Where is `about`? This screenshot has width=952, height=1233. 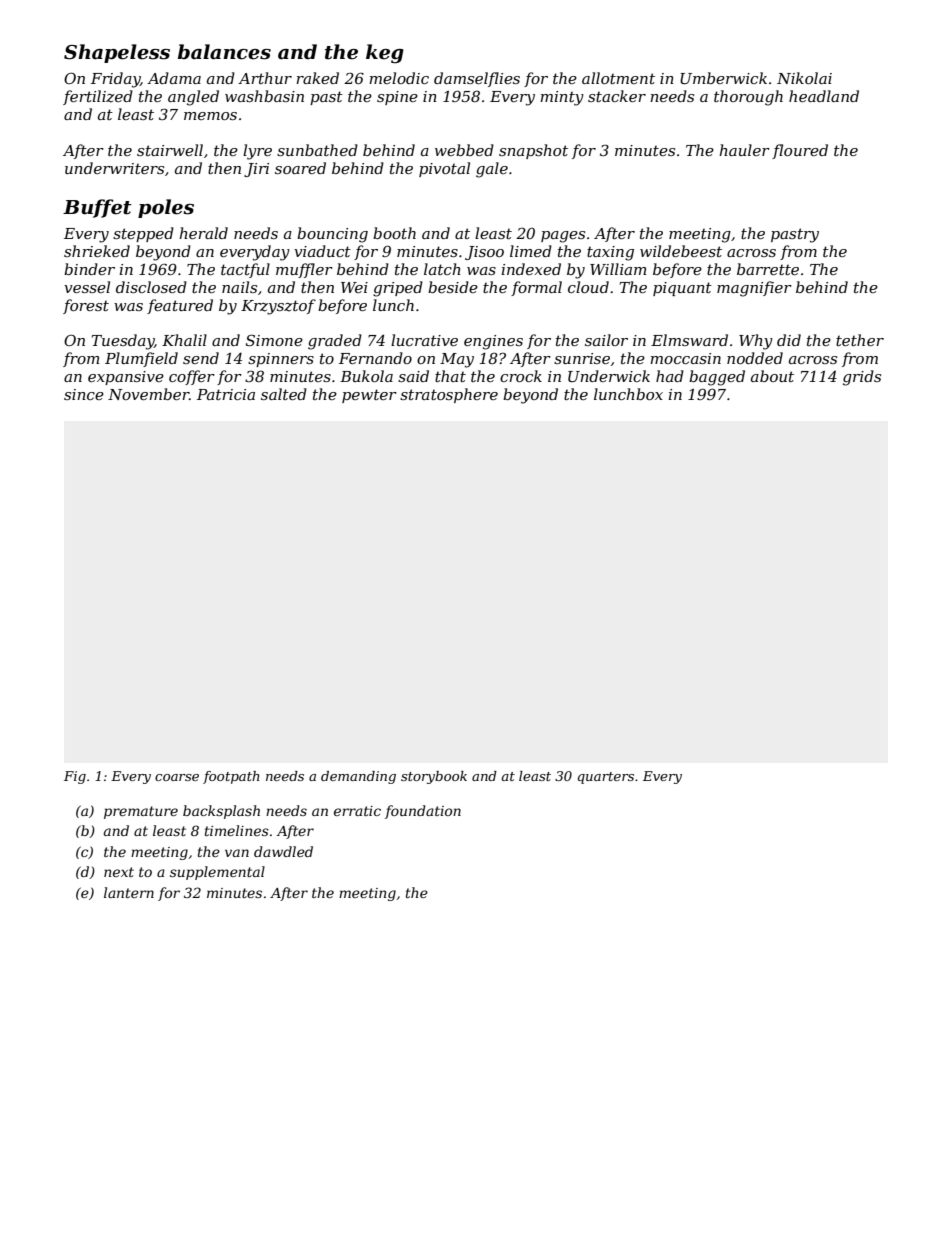
about is located at coordinates (772, 376).
